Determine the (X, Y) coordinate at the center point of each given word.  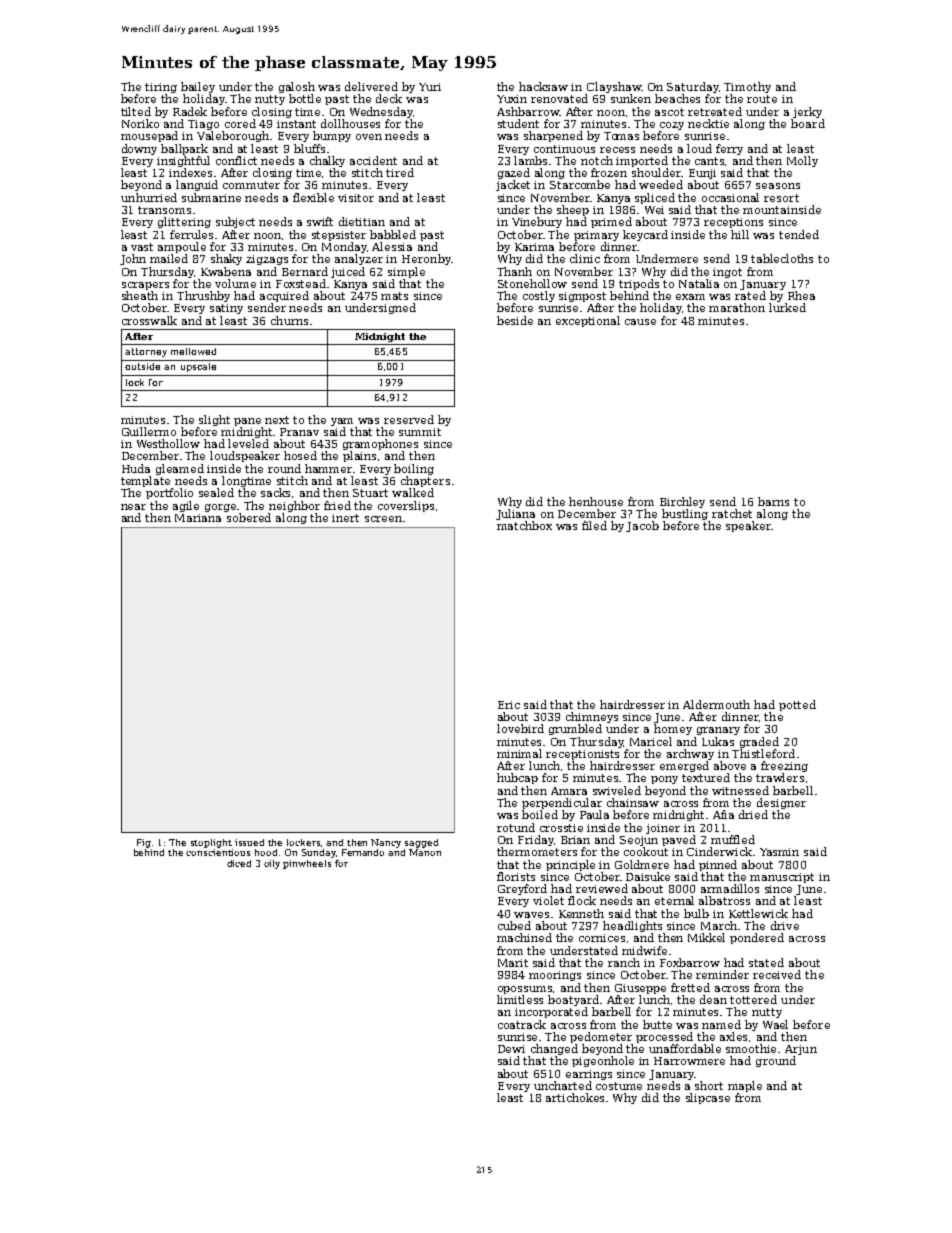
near (133, 507)
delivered (371, 86)
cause (640, 322)
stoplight (211, 843)
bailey (198, 87)
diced (239, 863)
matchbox (524, 525)
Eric (509, 705)
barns (773, 501)
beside (515, 320)
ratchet (732, 513)
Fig (144, 843)
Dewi (511, 1049)
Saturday (693, 87)
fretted (690, 987)
